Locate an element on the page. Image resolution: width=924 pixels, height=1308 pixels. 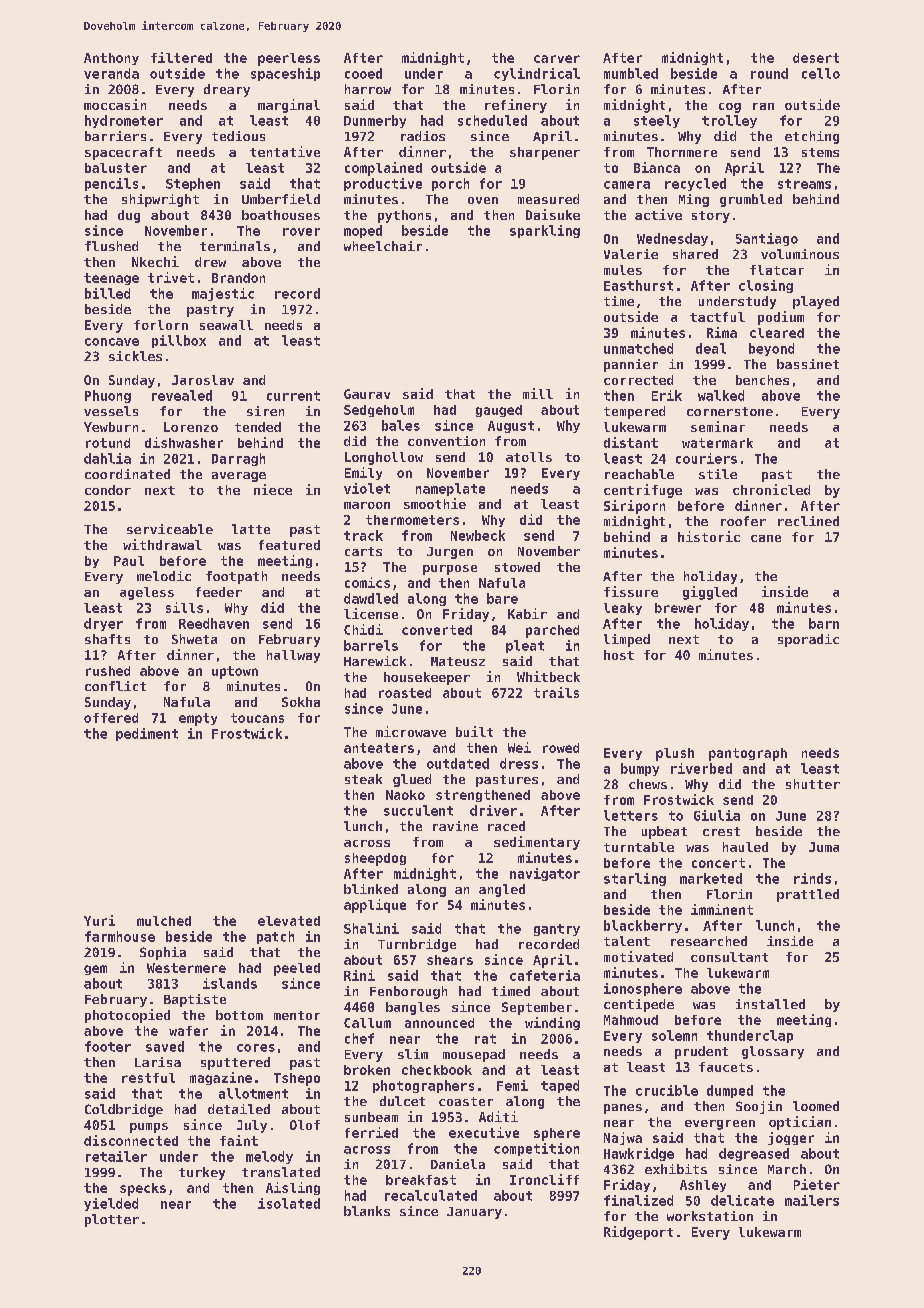
leaky is located at coordinates (623, 609).
